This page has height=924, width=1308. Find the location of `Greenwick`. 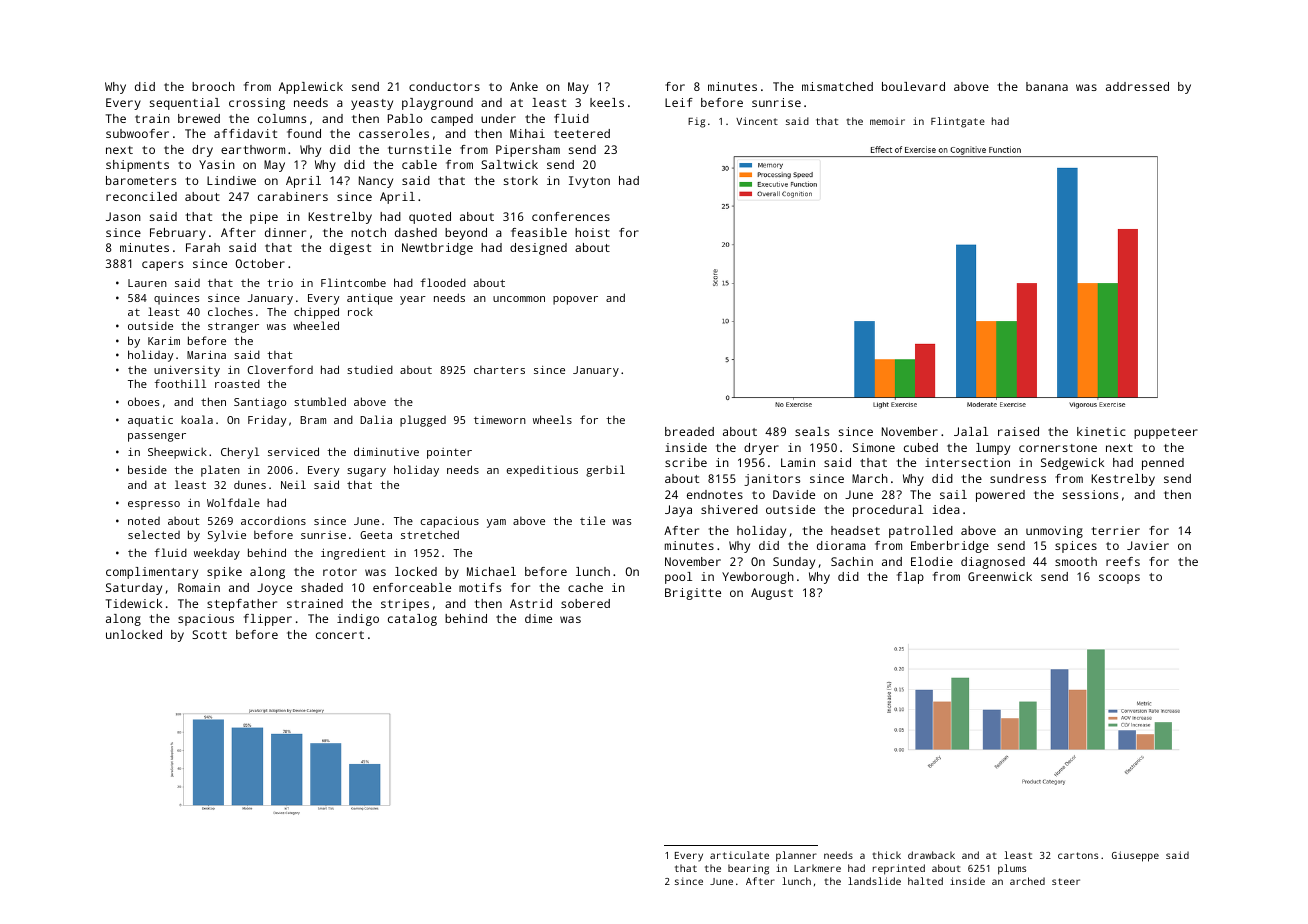

Greenwick is located at coordinates (1000, 576).
